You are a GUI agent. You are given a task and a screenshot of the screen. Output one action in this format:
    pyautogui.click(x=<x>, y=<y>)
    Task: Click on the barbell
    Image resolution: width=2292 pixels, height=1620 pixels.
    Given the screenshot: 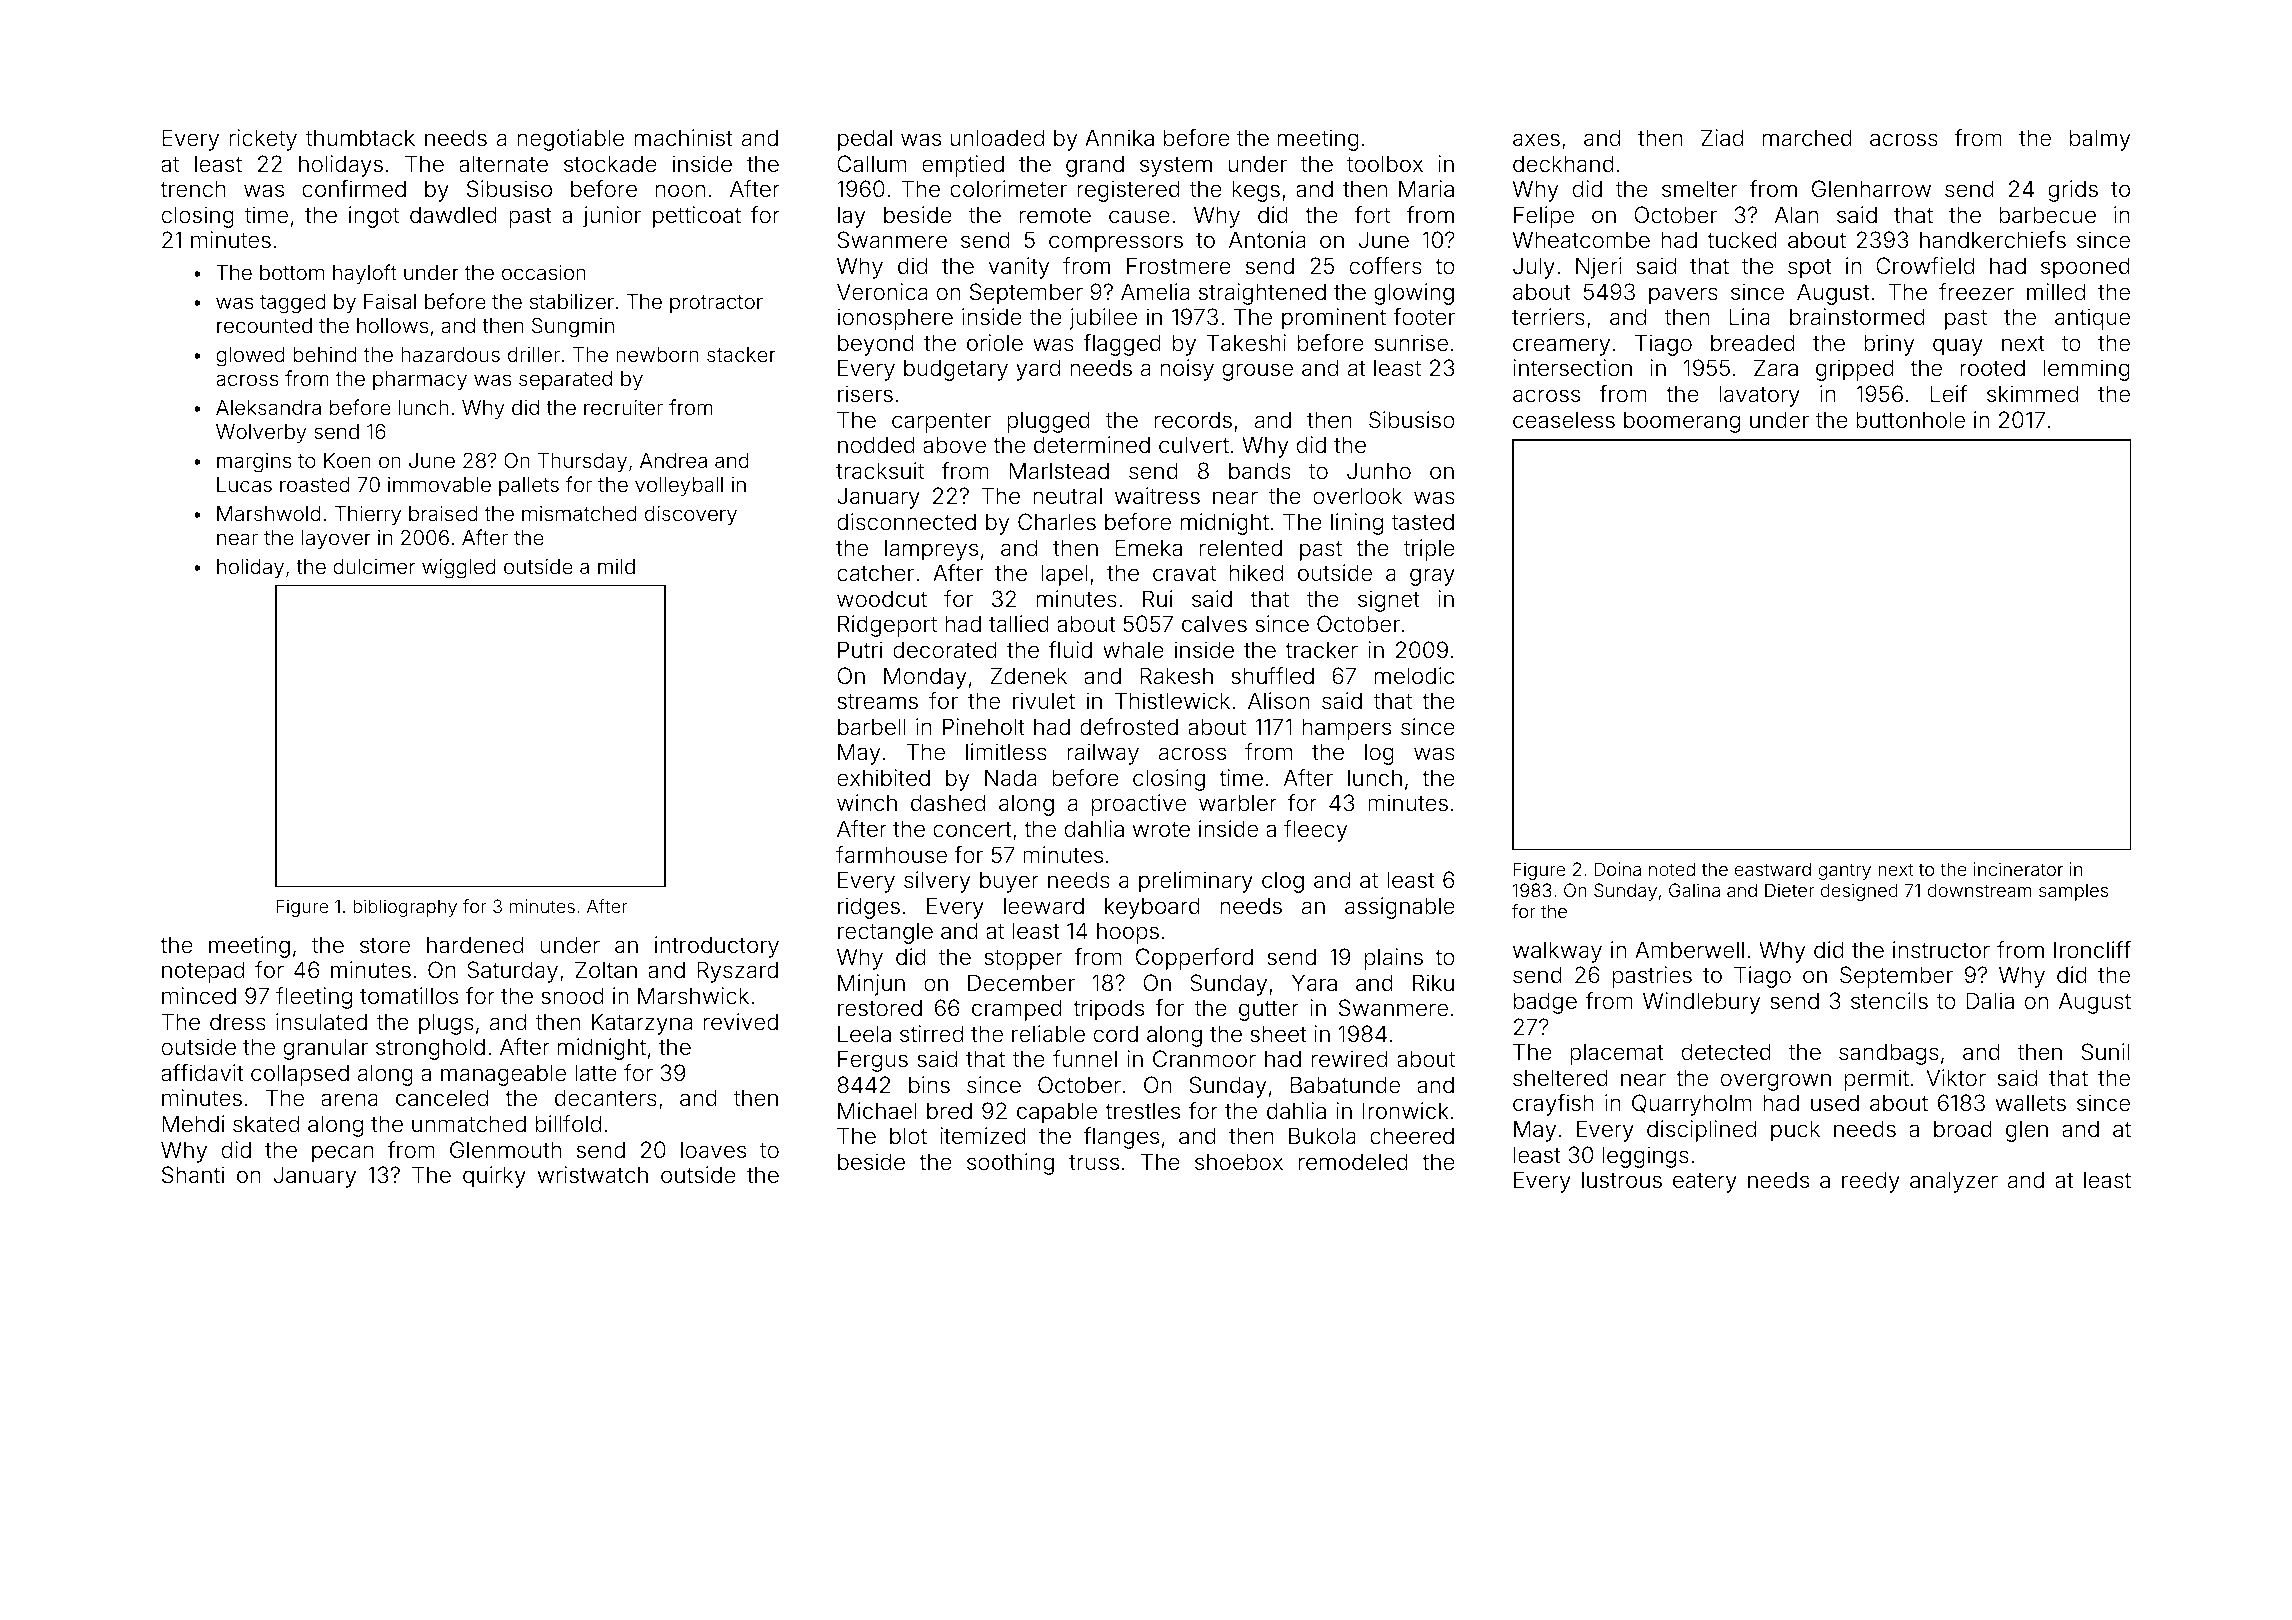 What is the action you would take?
    pyautogui.click(x=872, y=727)
